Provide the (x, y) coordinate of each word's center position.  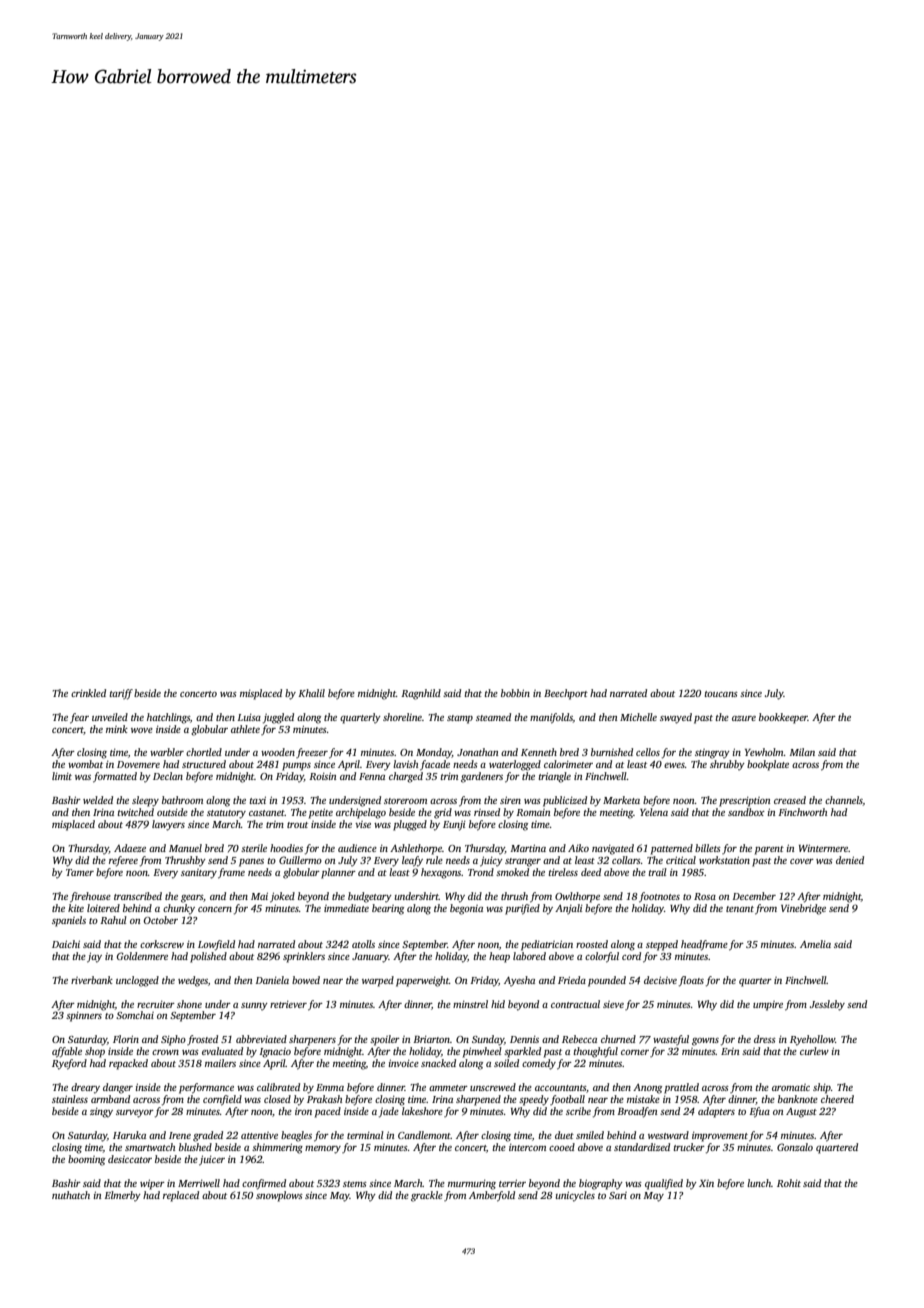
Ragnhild (421, 694)
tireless (563, 872)
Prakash (324, 1099)
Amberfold (492, 1196)
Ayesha (519, 981)
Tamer (80, 872)
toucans (721, 694)
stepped (662, 945)
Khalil (311, 693)
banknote (798, 1099)
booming (86, 1160)
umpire (768, 1006)
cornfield (222, 1100)
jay (94, 957)
